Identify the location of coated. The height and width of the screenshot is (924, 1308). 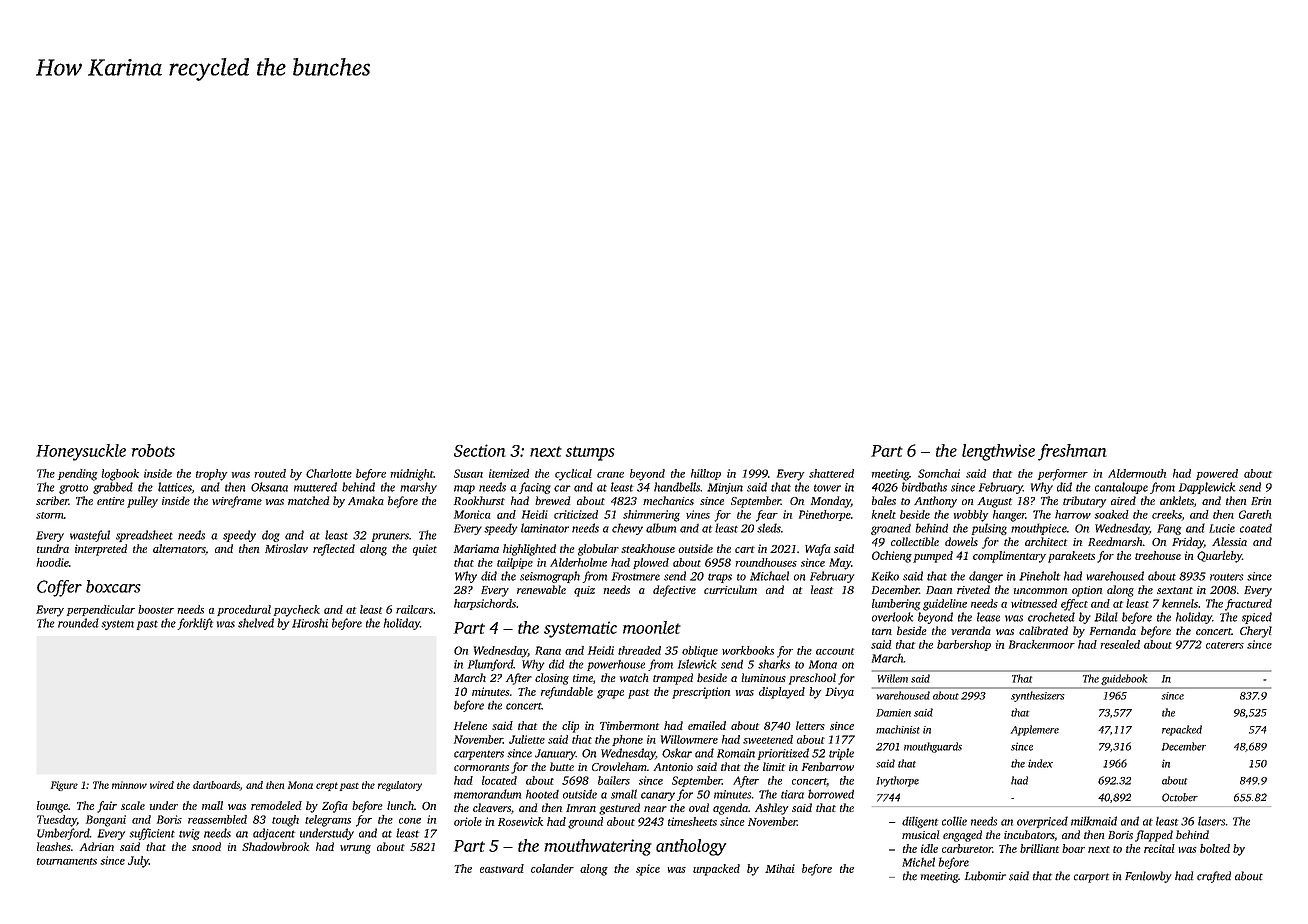
(1256, 528).
